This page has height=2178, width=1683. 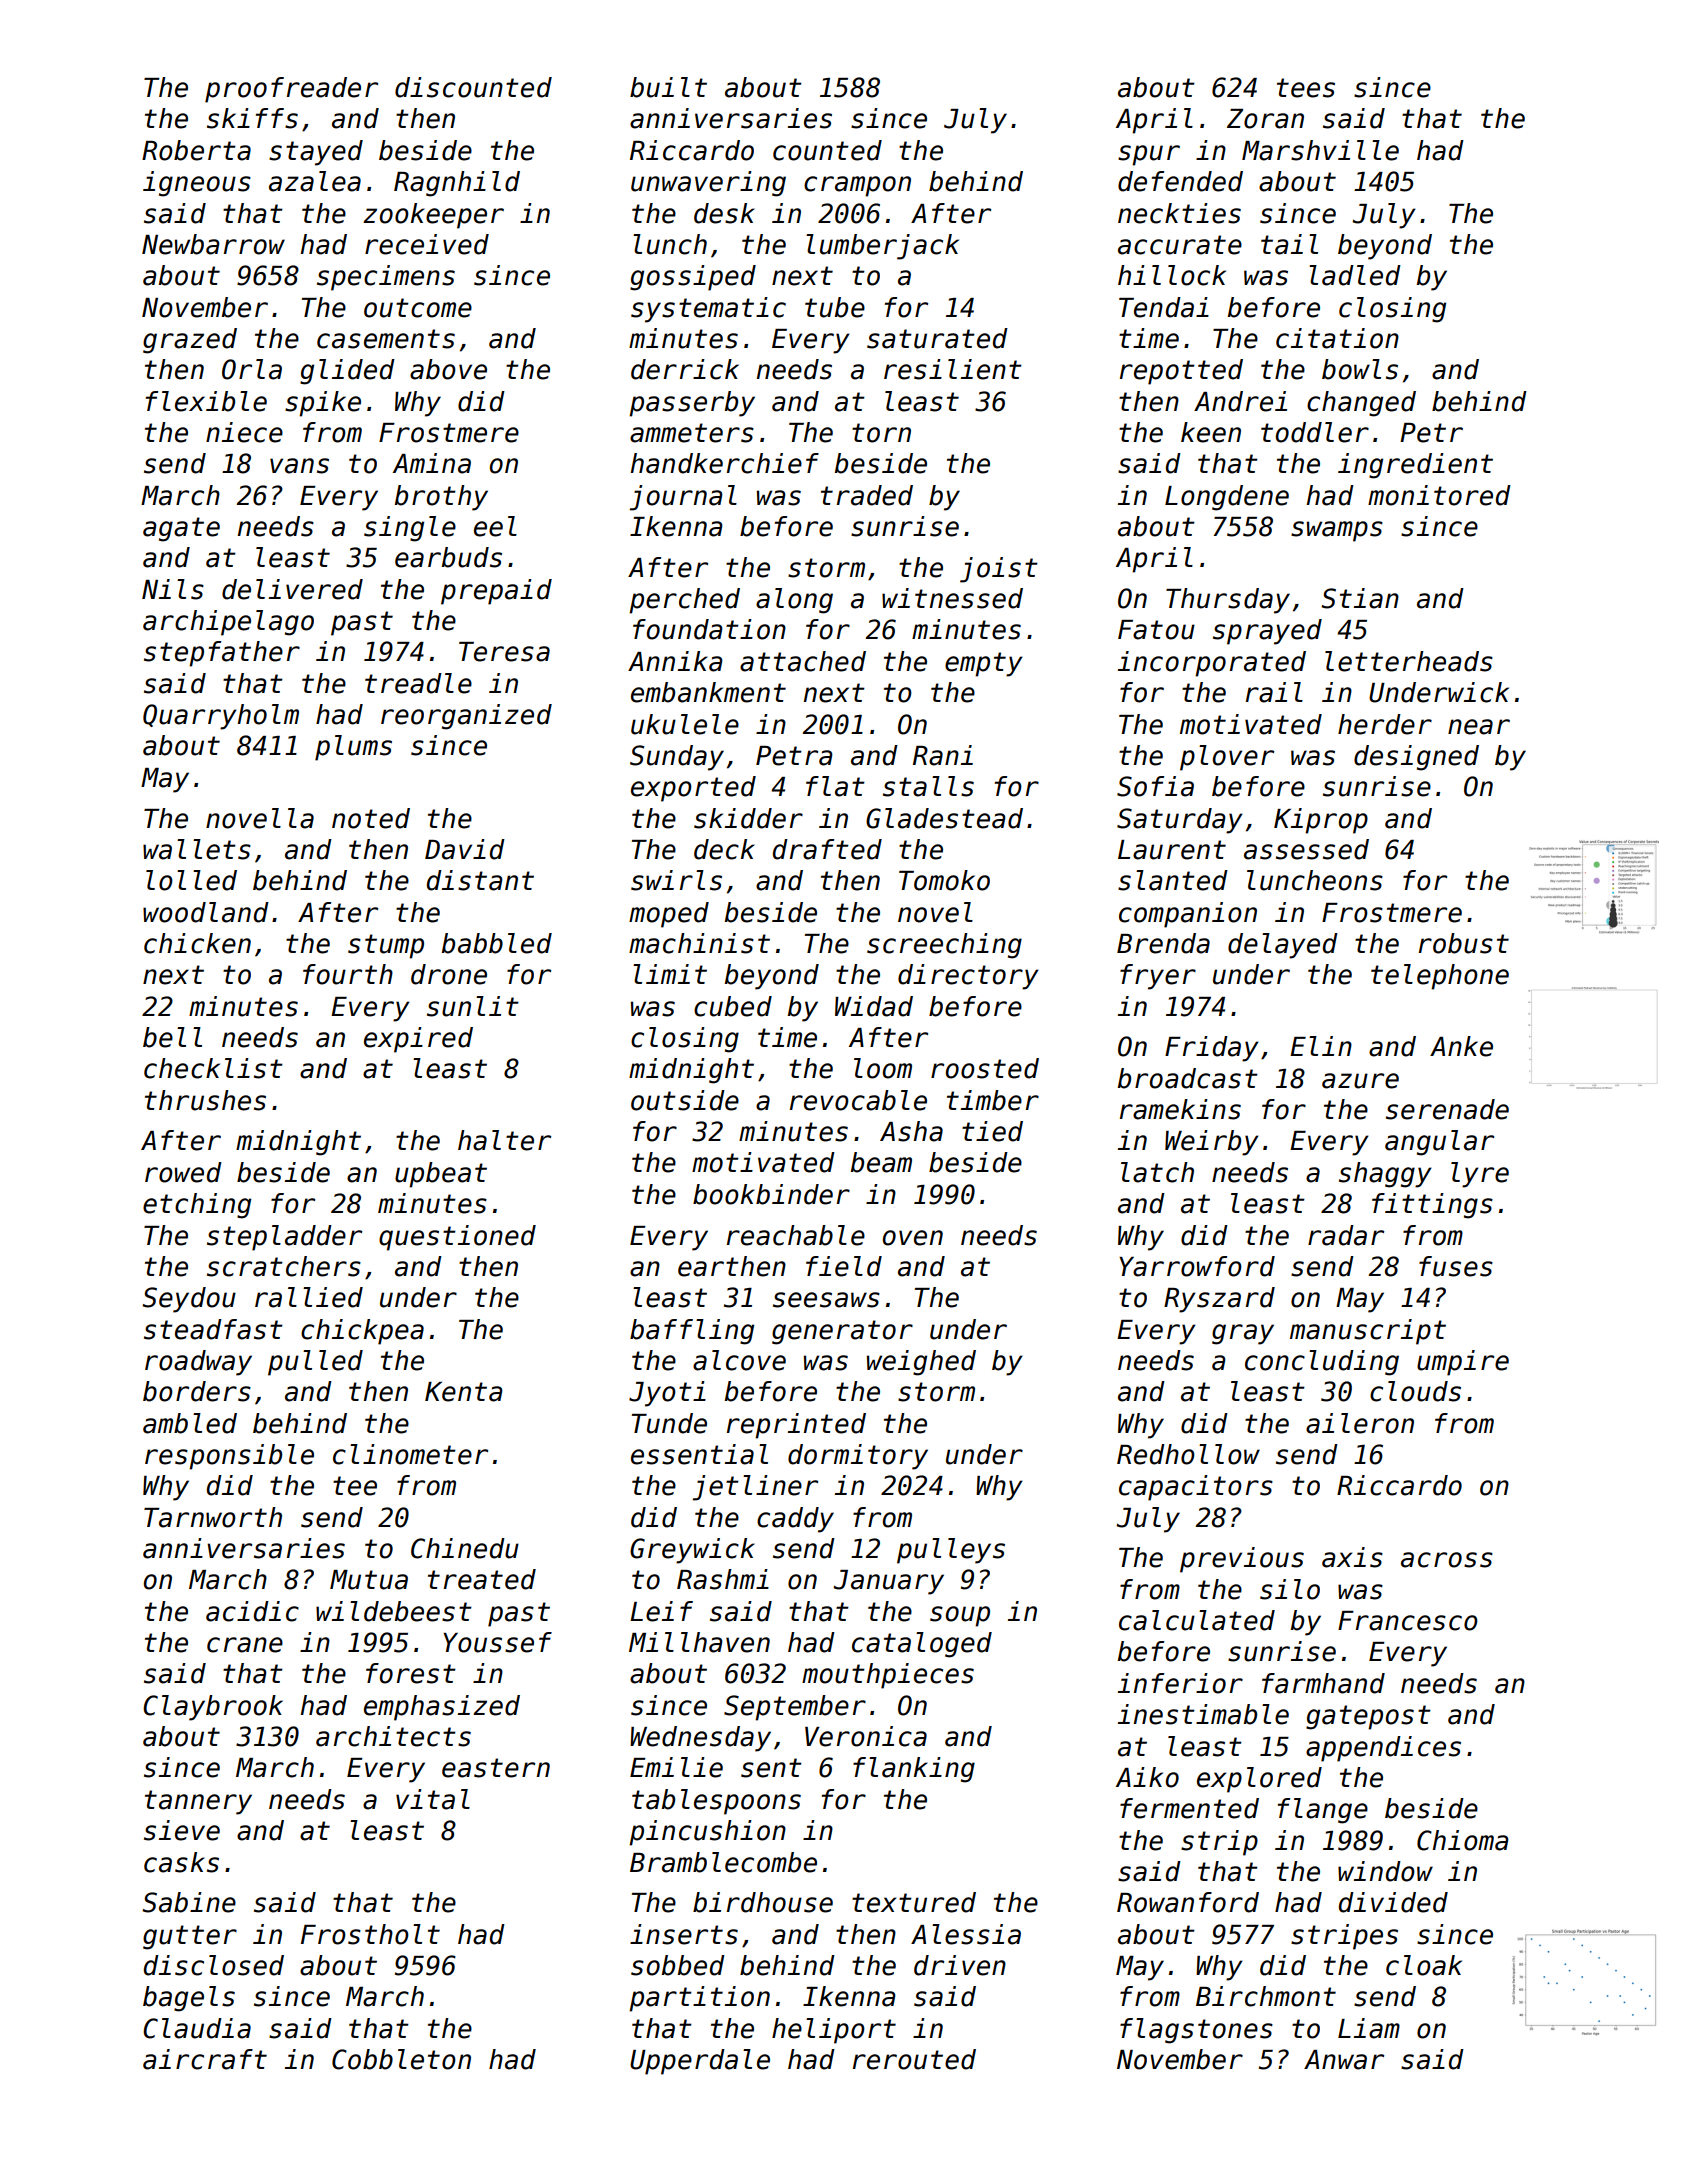 What do you see at coordinates (914, 2059) in the page?
I see `rerouted` at bounding box center [914, 2059].
